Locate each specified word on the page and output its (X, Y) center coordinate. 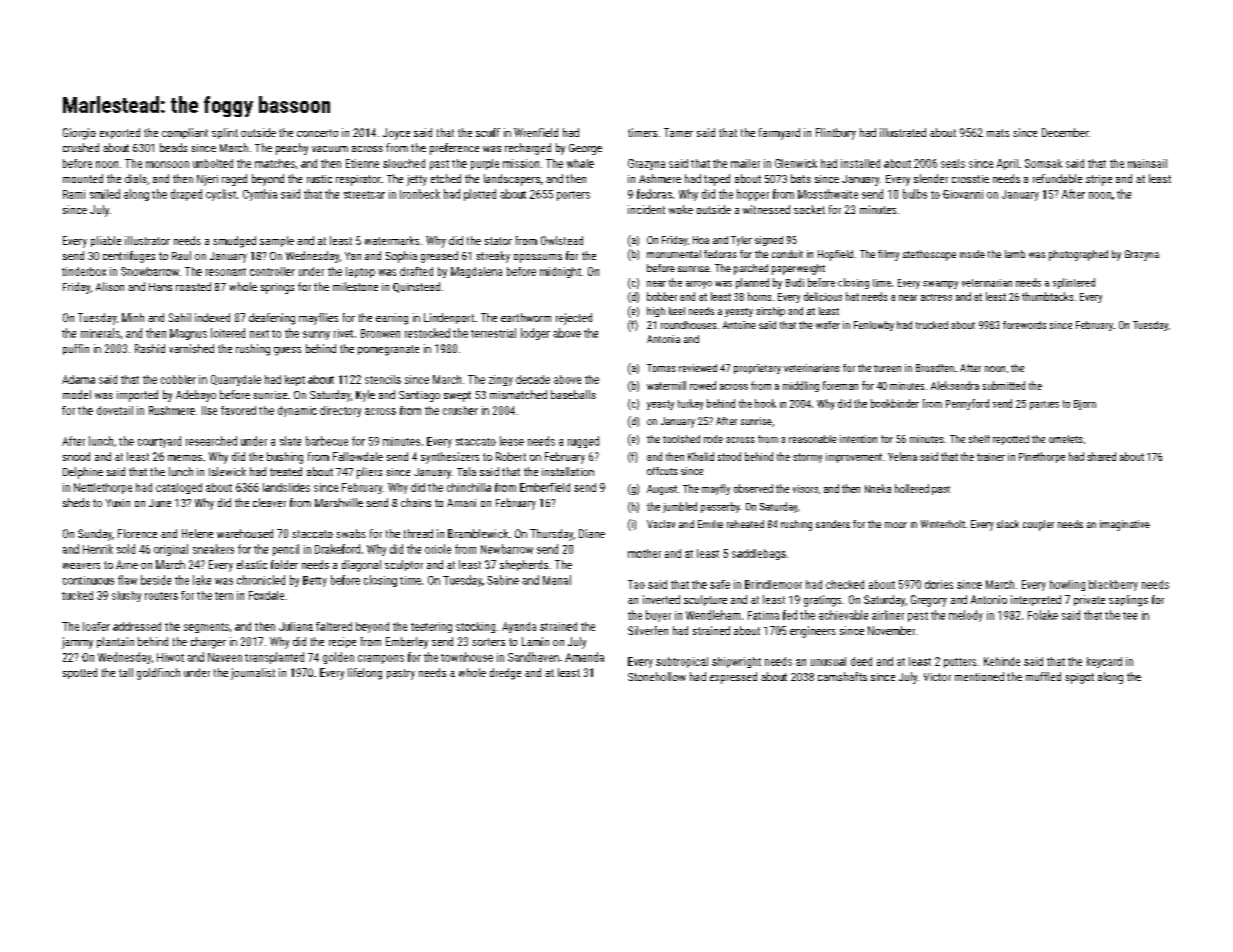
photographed (1078, 255)
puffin (76, 349)
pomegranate (388, 350)
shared (1101, 456)
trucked (932, 325)
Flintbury (836, 134)
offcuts (662, 471)
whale (580, 163)
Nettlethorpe (103, 488)
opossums (538, 258)
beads (173, 147)
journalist (253, 674)
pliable (106, 241)
